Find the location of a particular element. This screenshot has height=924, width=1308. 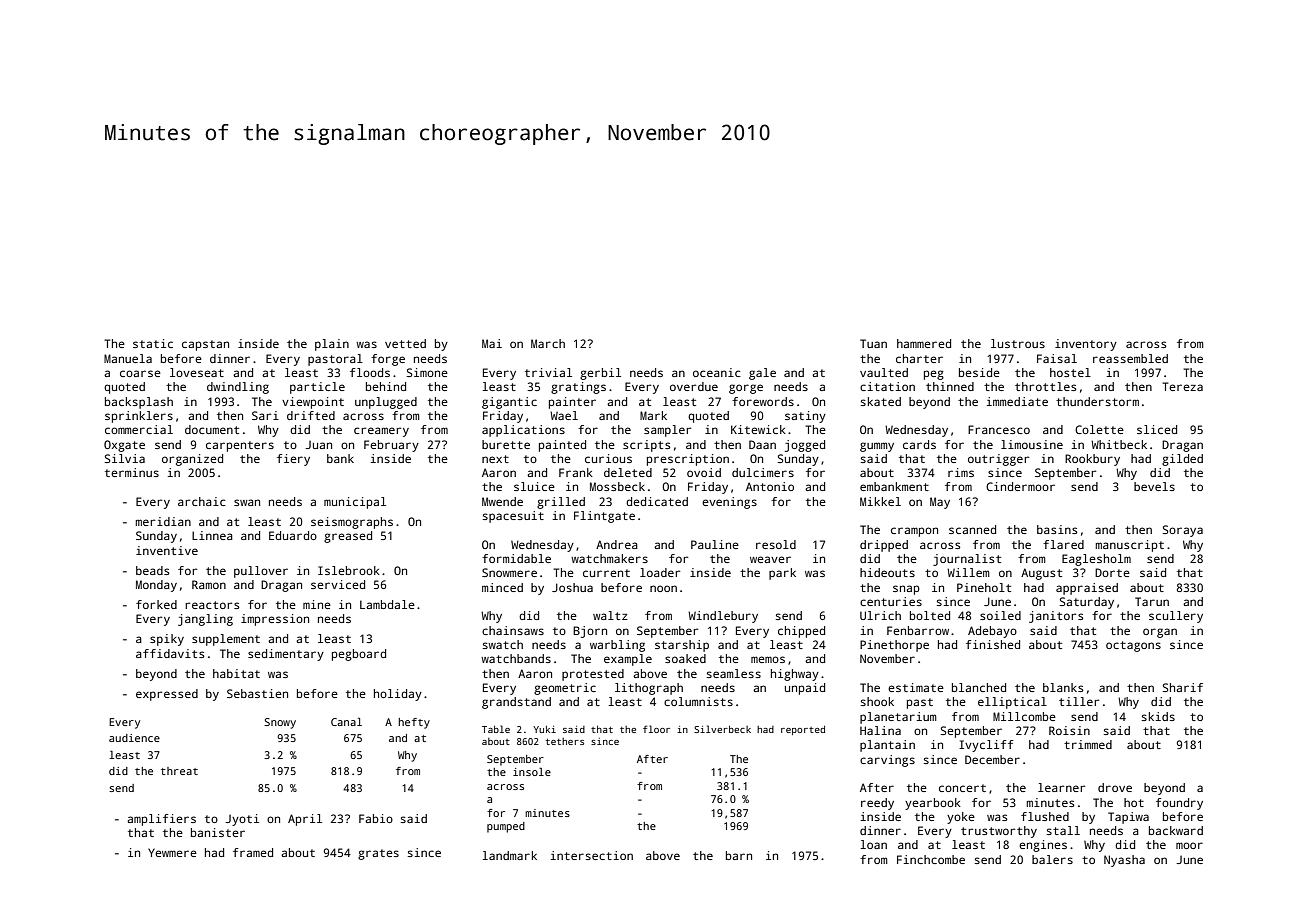

Ulrich is located at coordinates (880, 615).
